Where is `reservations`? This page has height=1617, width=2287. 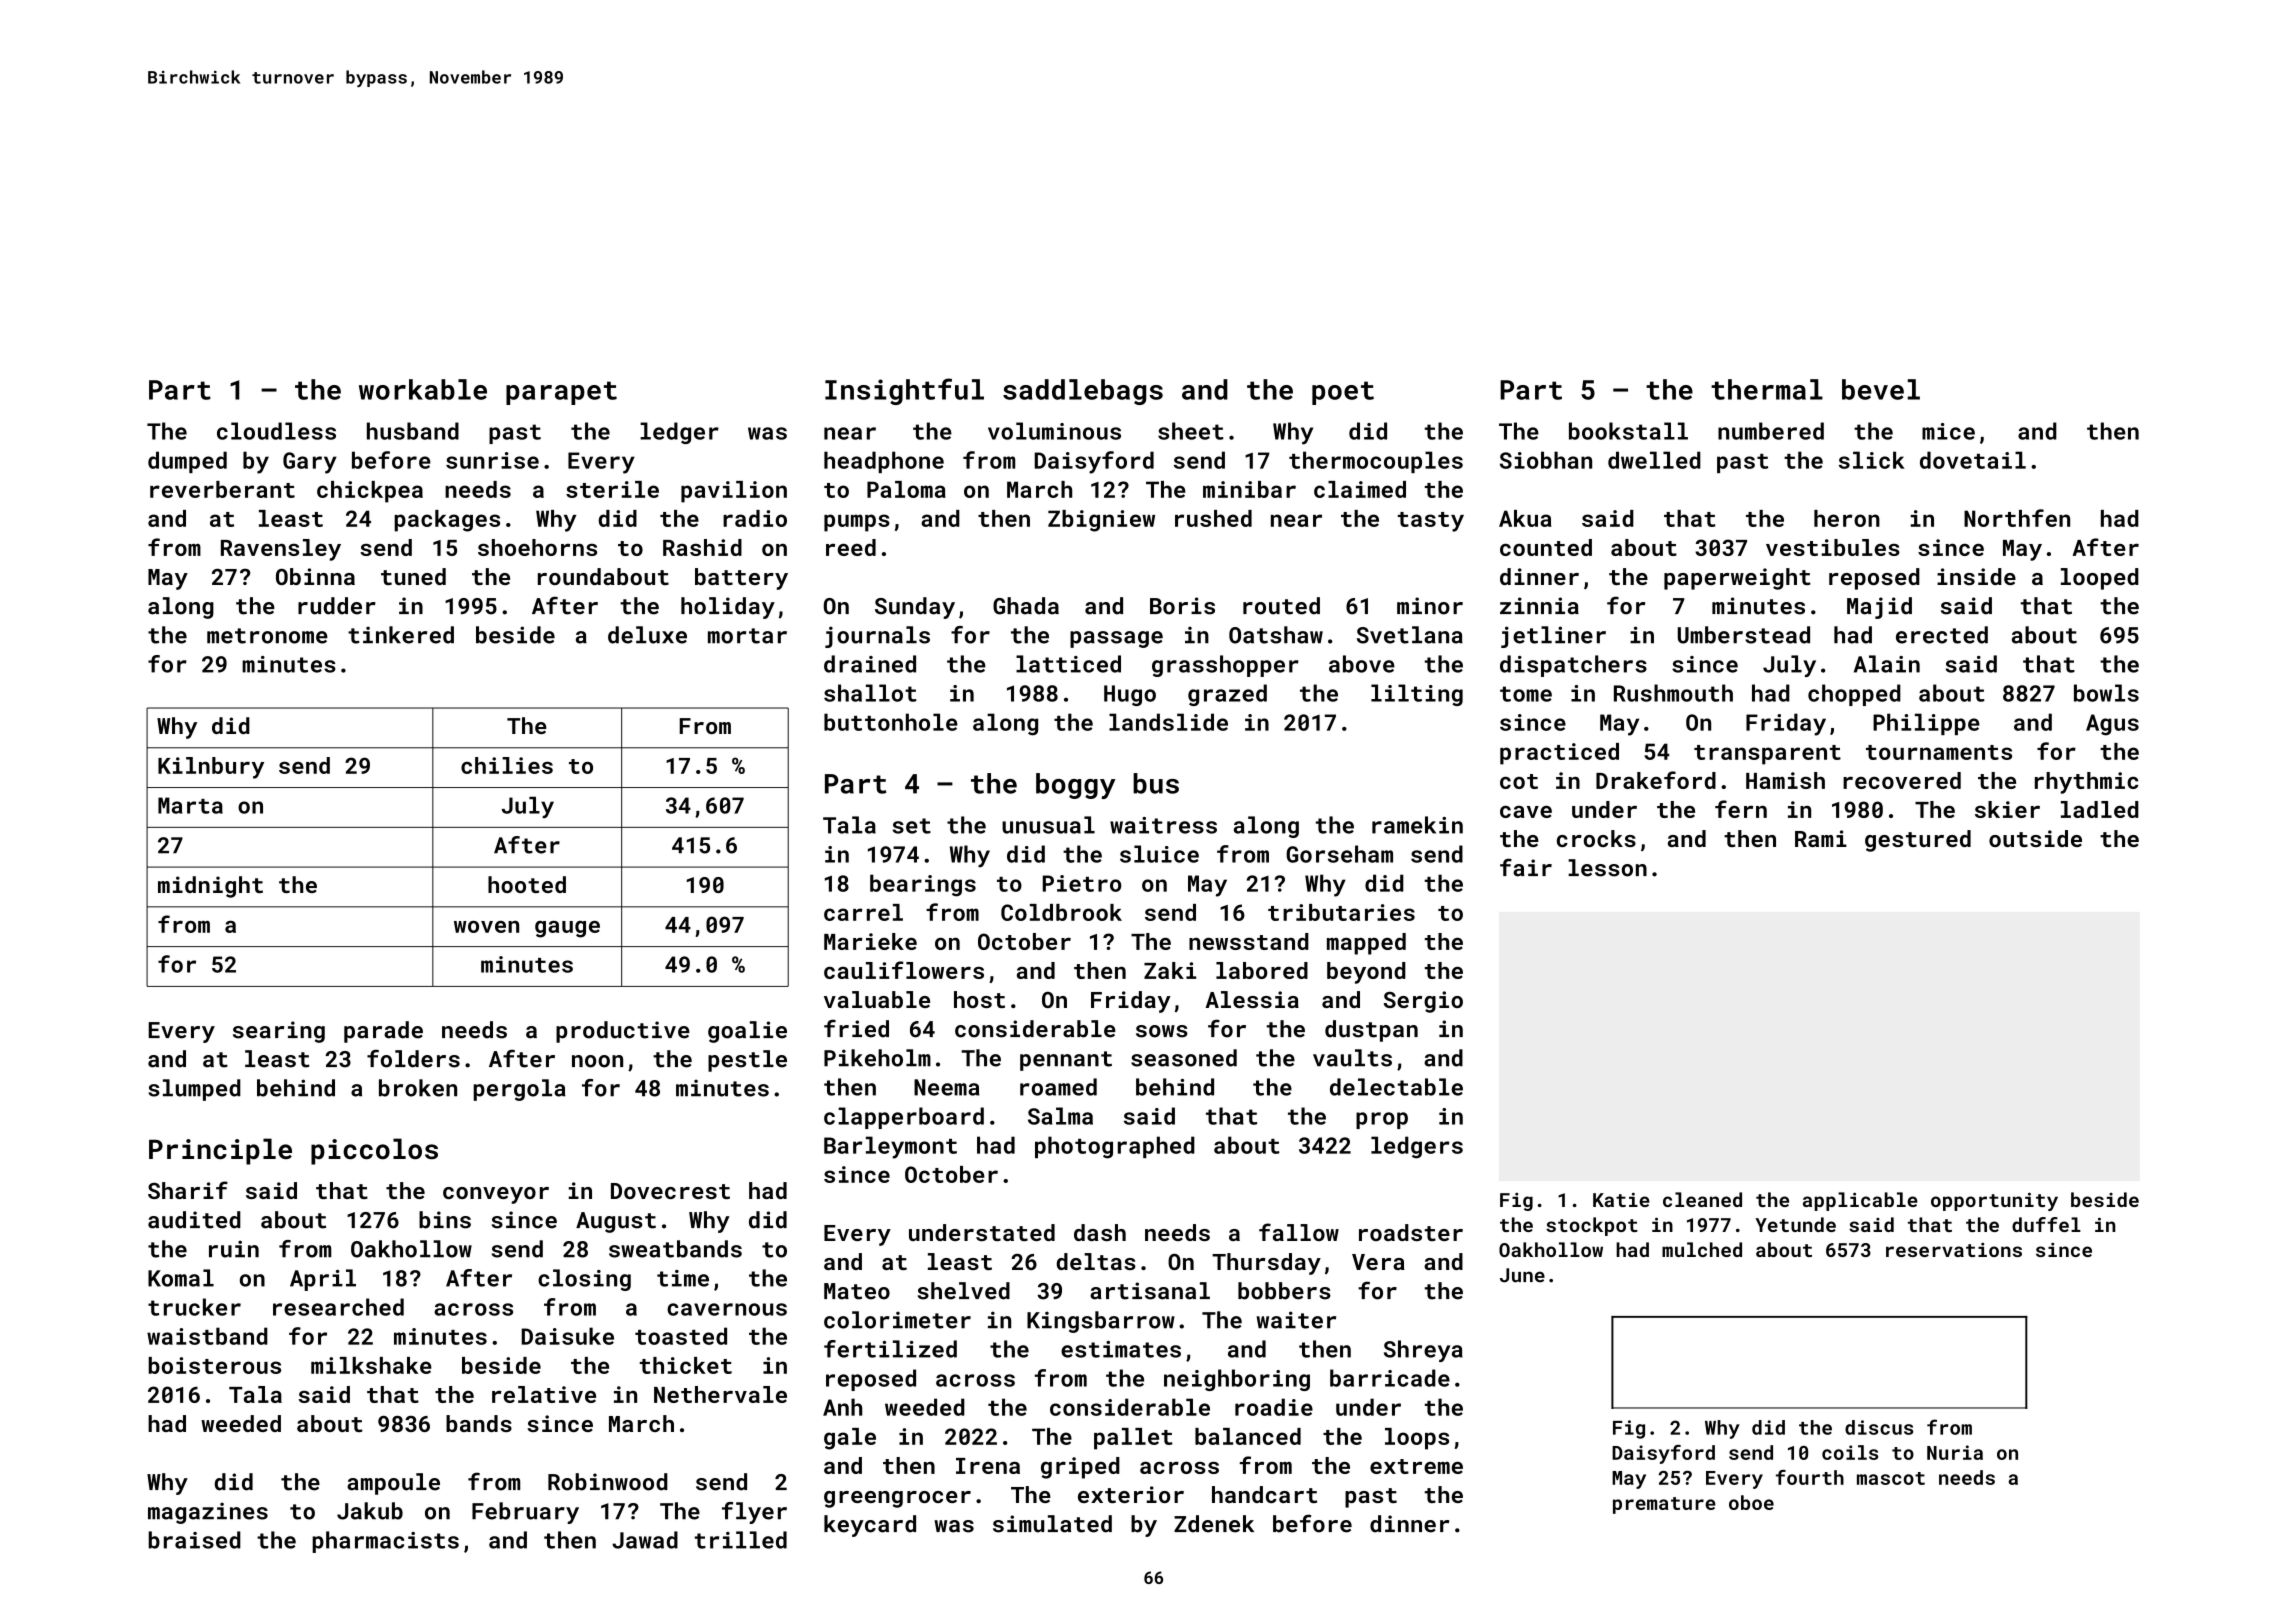
reservations is located at coordinates (1954, 1250).
